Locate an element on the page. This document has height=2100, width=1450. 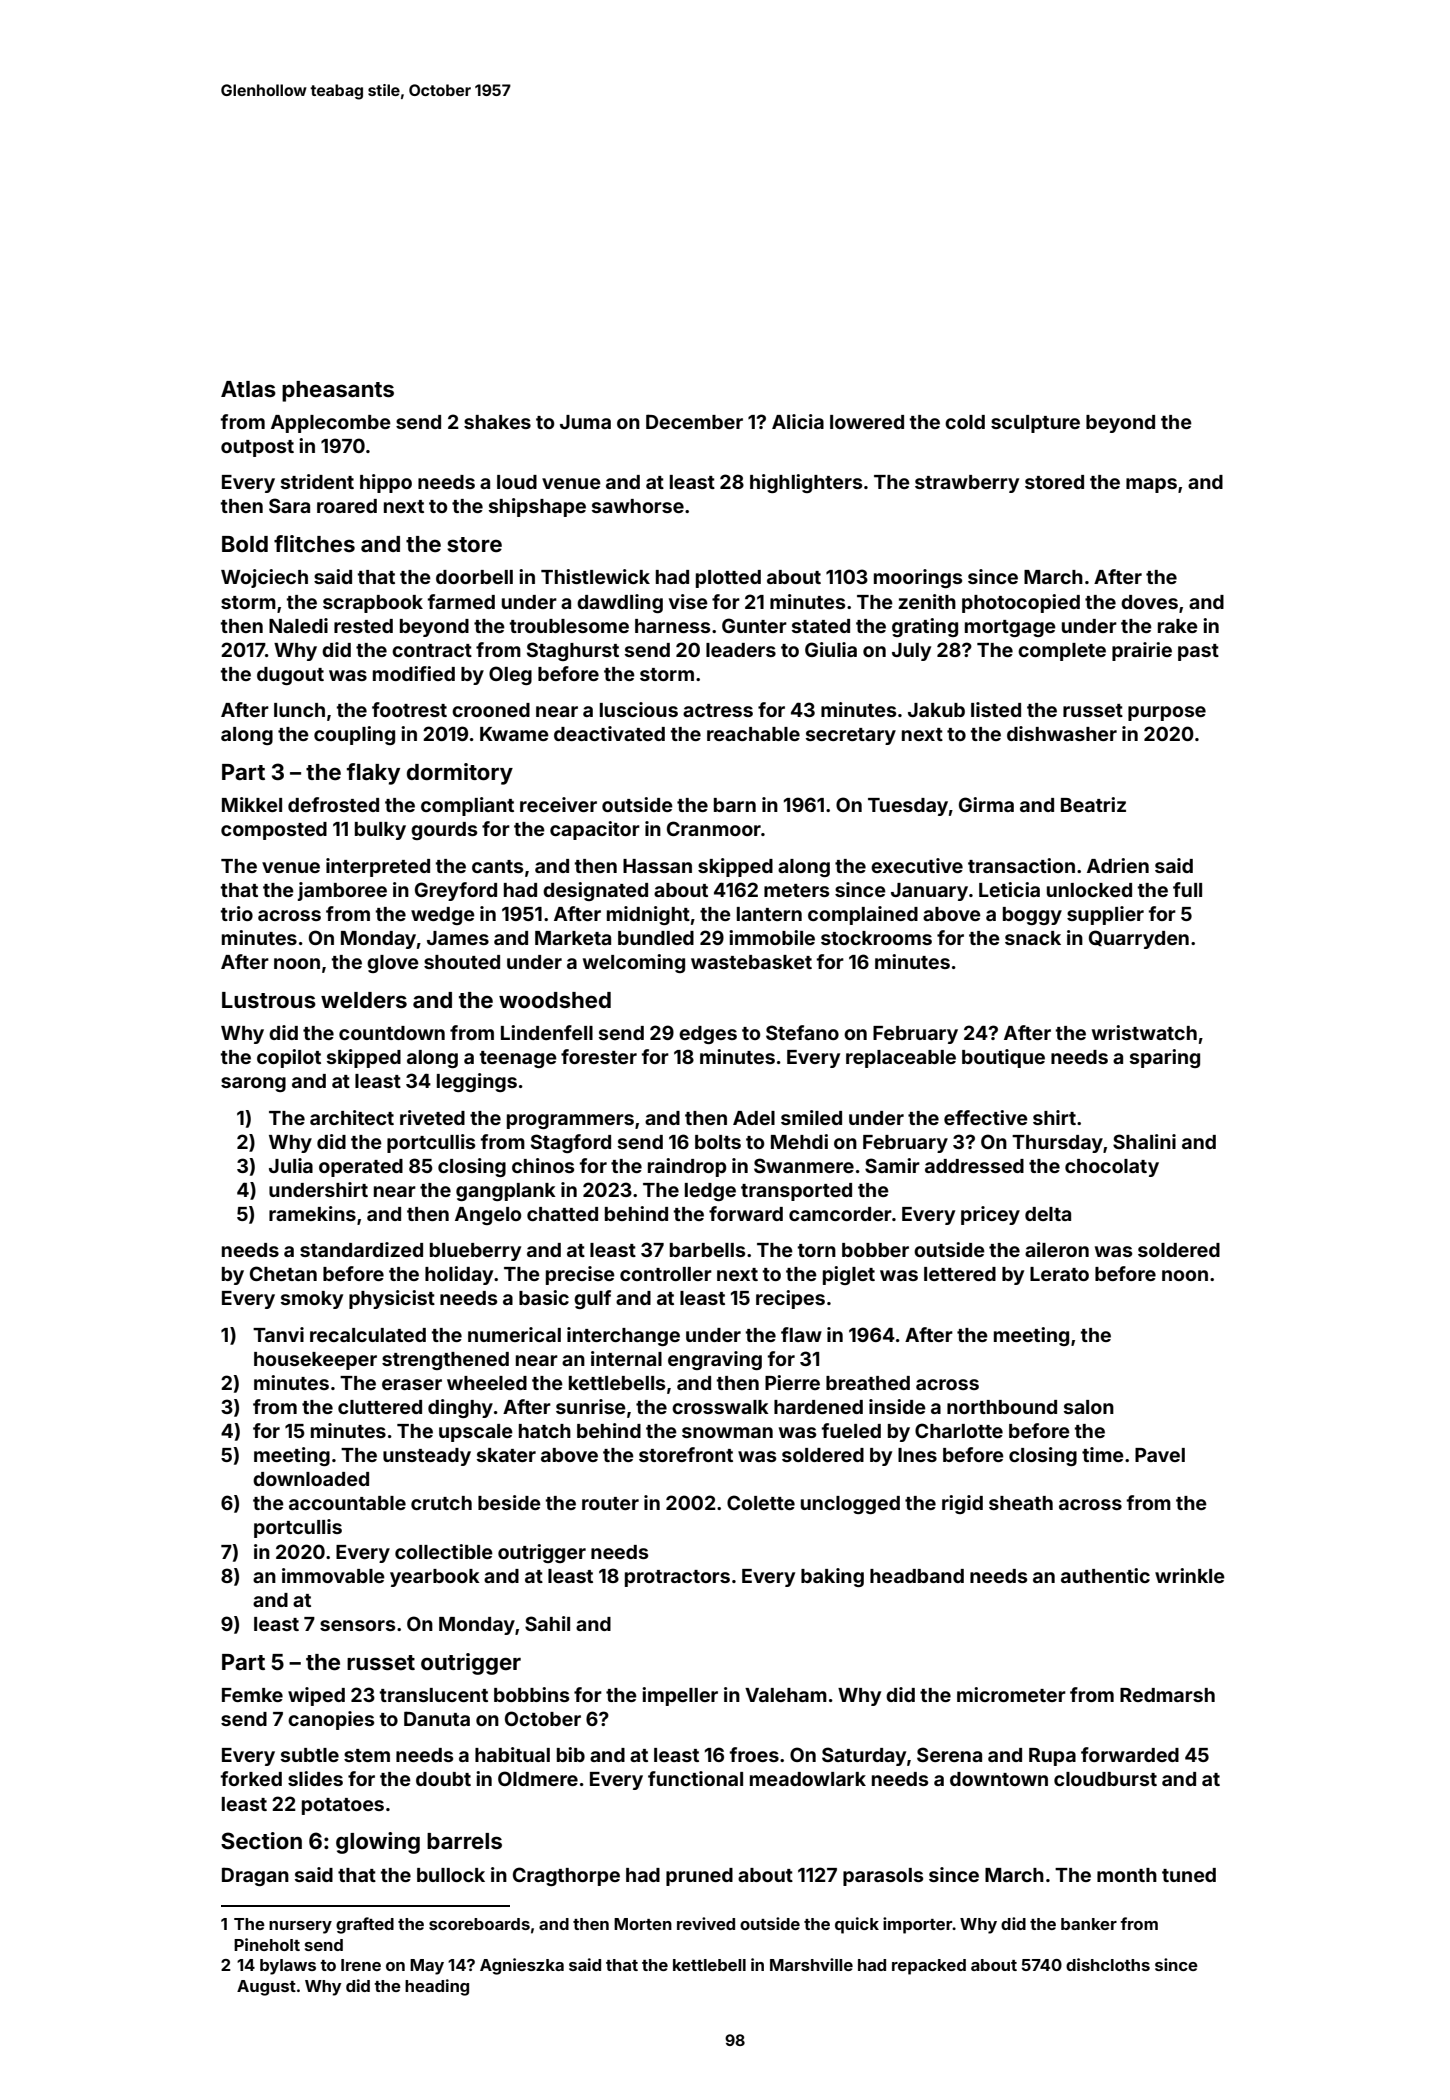
cold is located at coordinates (965, 422).
